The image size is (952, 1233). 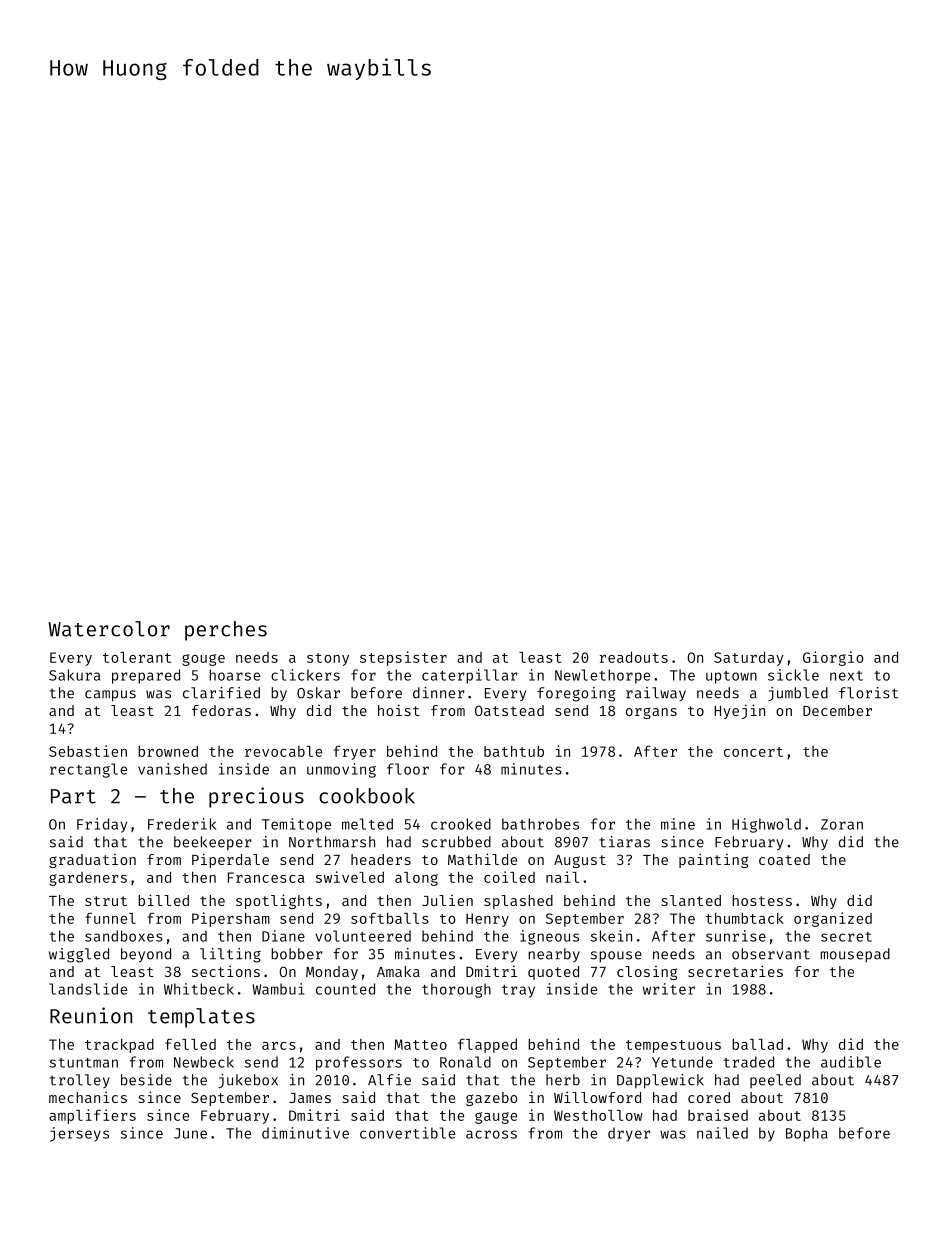 What do you see at coordinates (470, 676) in the screenshot?
I see `caterpillar` at bounding box center [470, 676].
